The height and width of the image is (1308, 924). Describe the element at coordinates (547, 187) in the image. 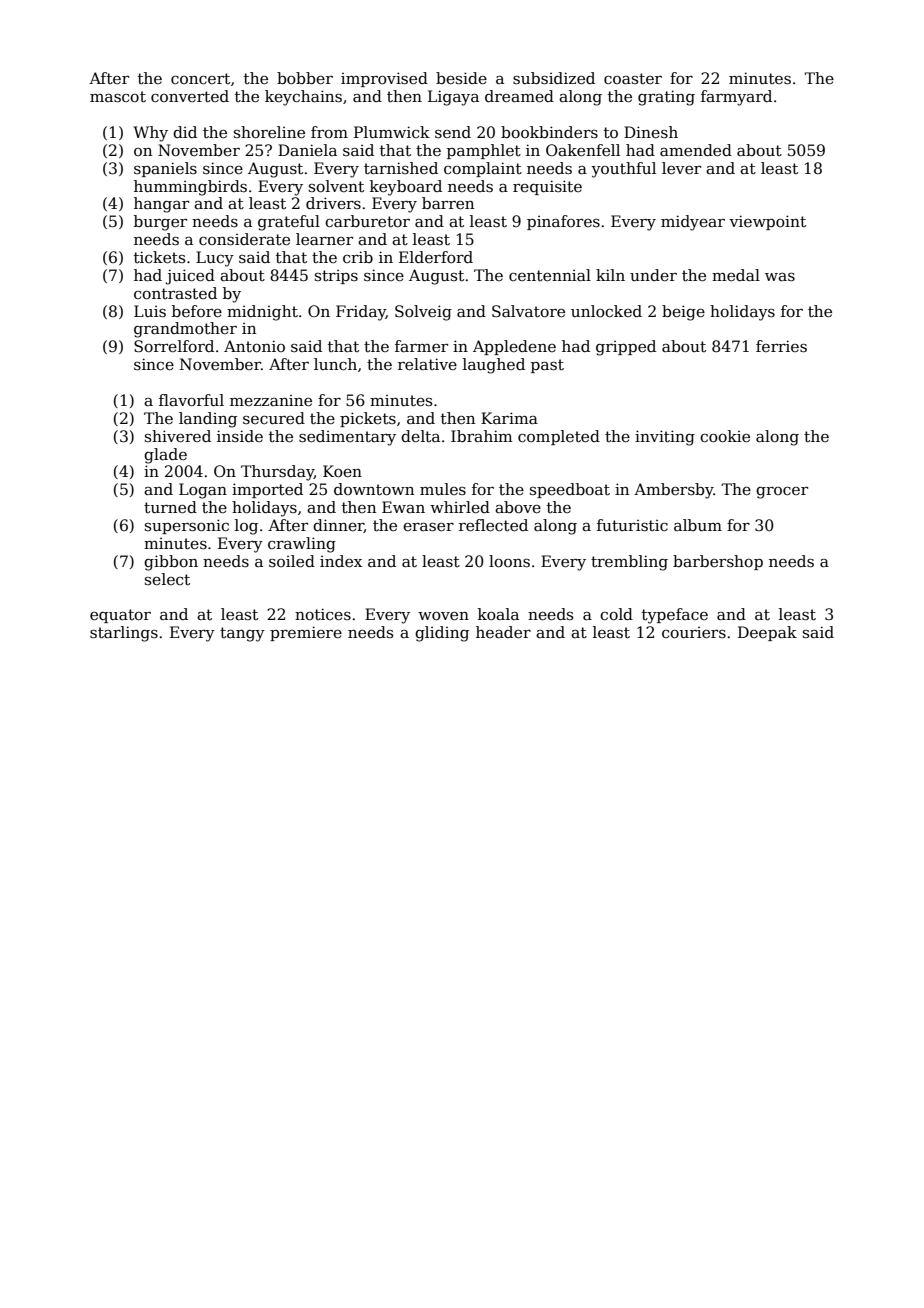

I see `requisite` at that location.
